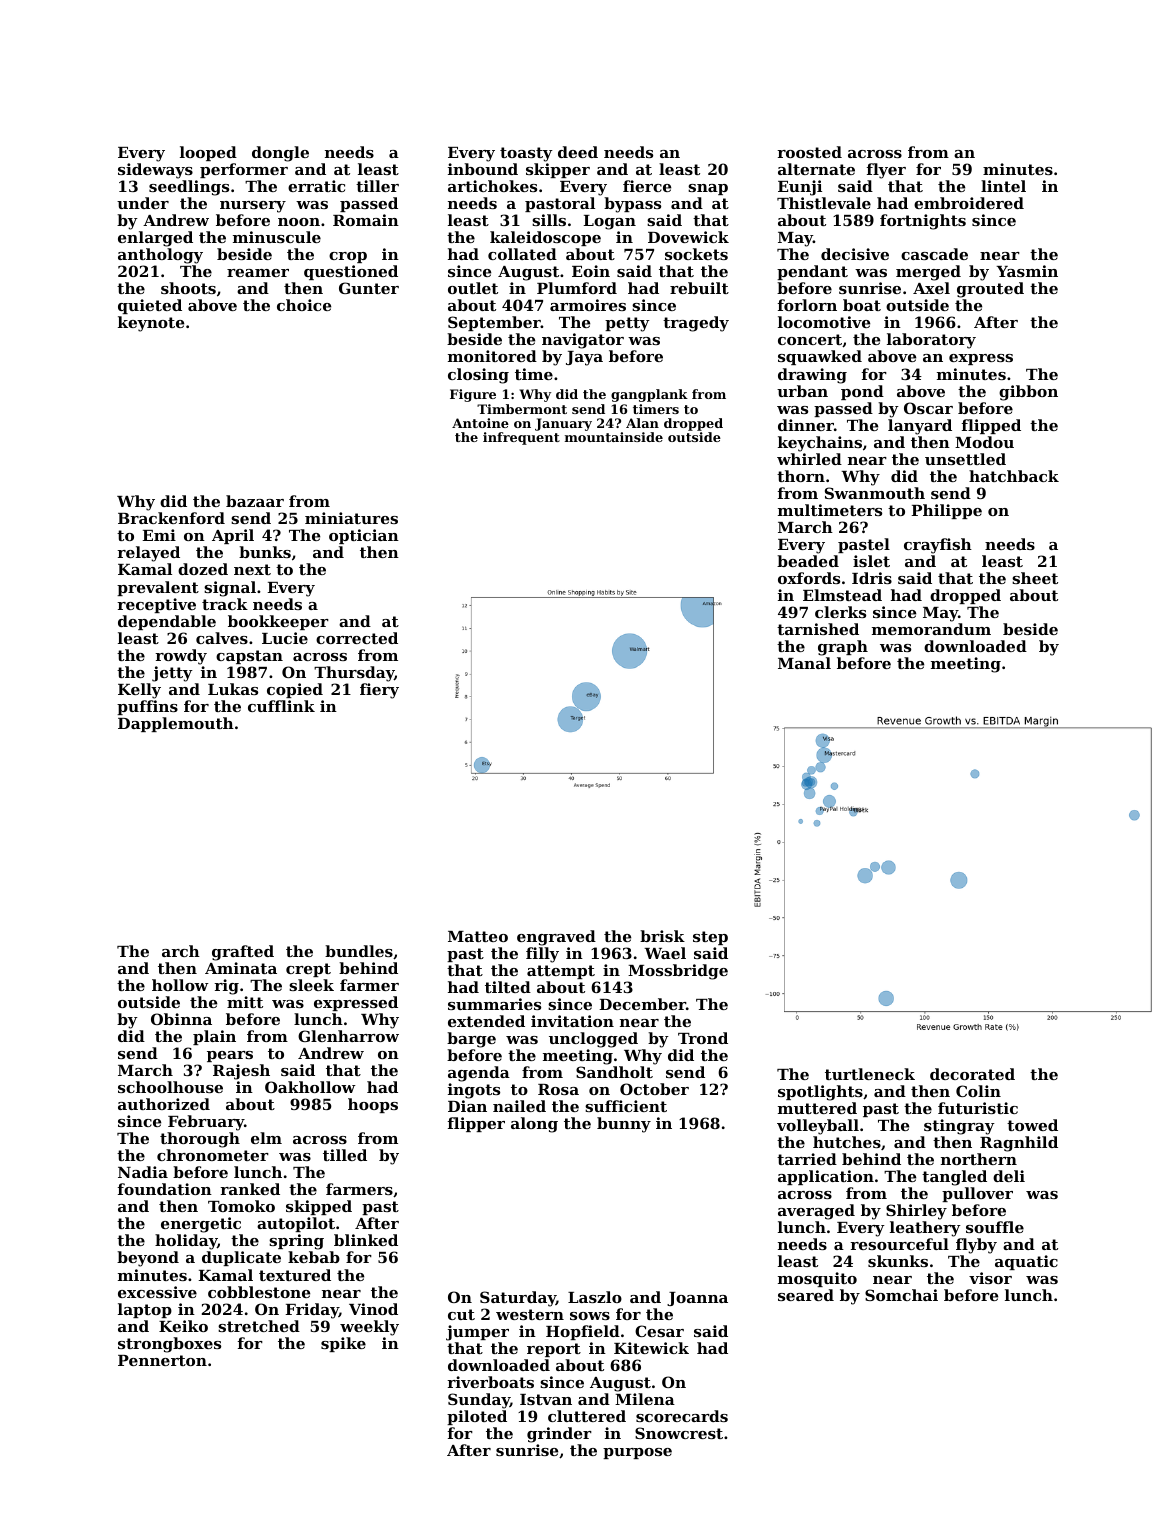  Describe the element at coordinates (1027, 271) in the document. I see `Yasmin` at that location.
